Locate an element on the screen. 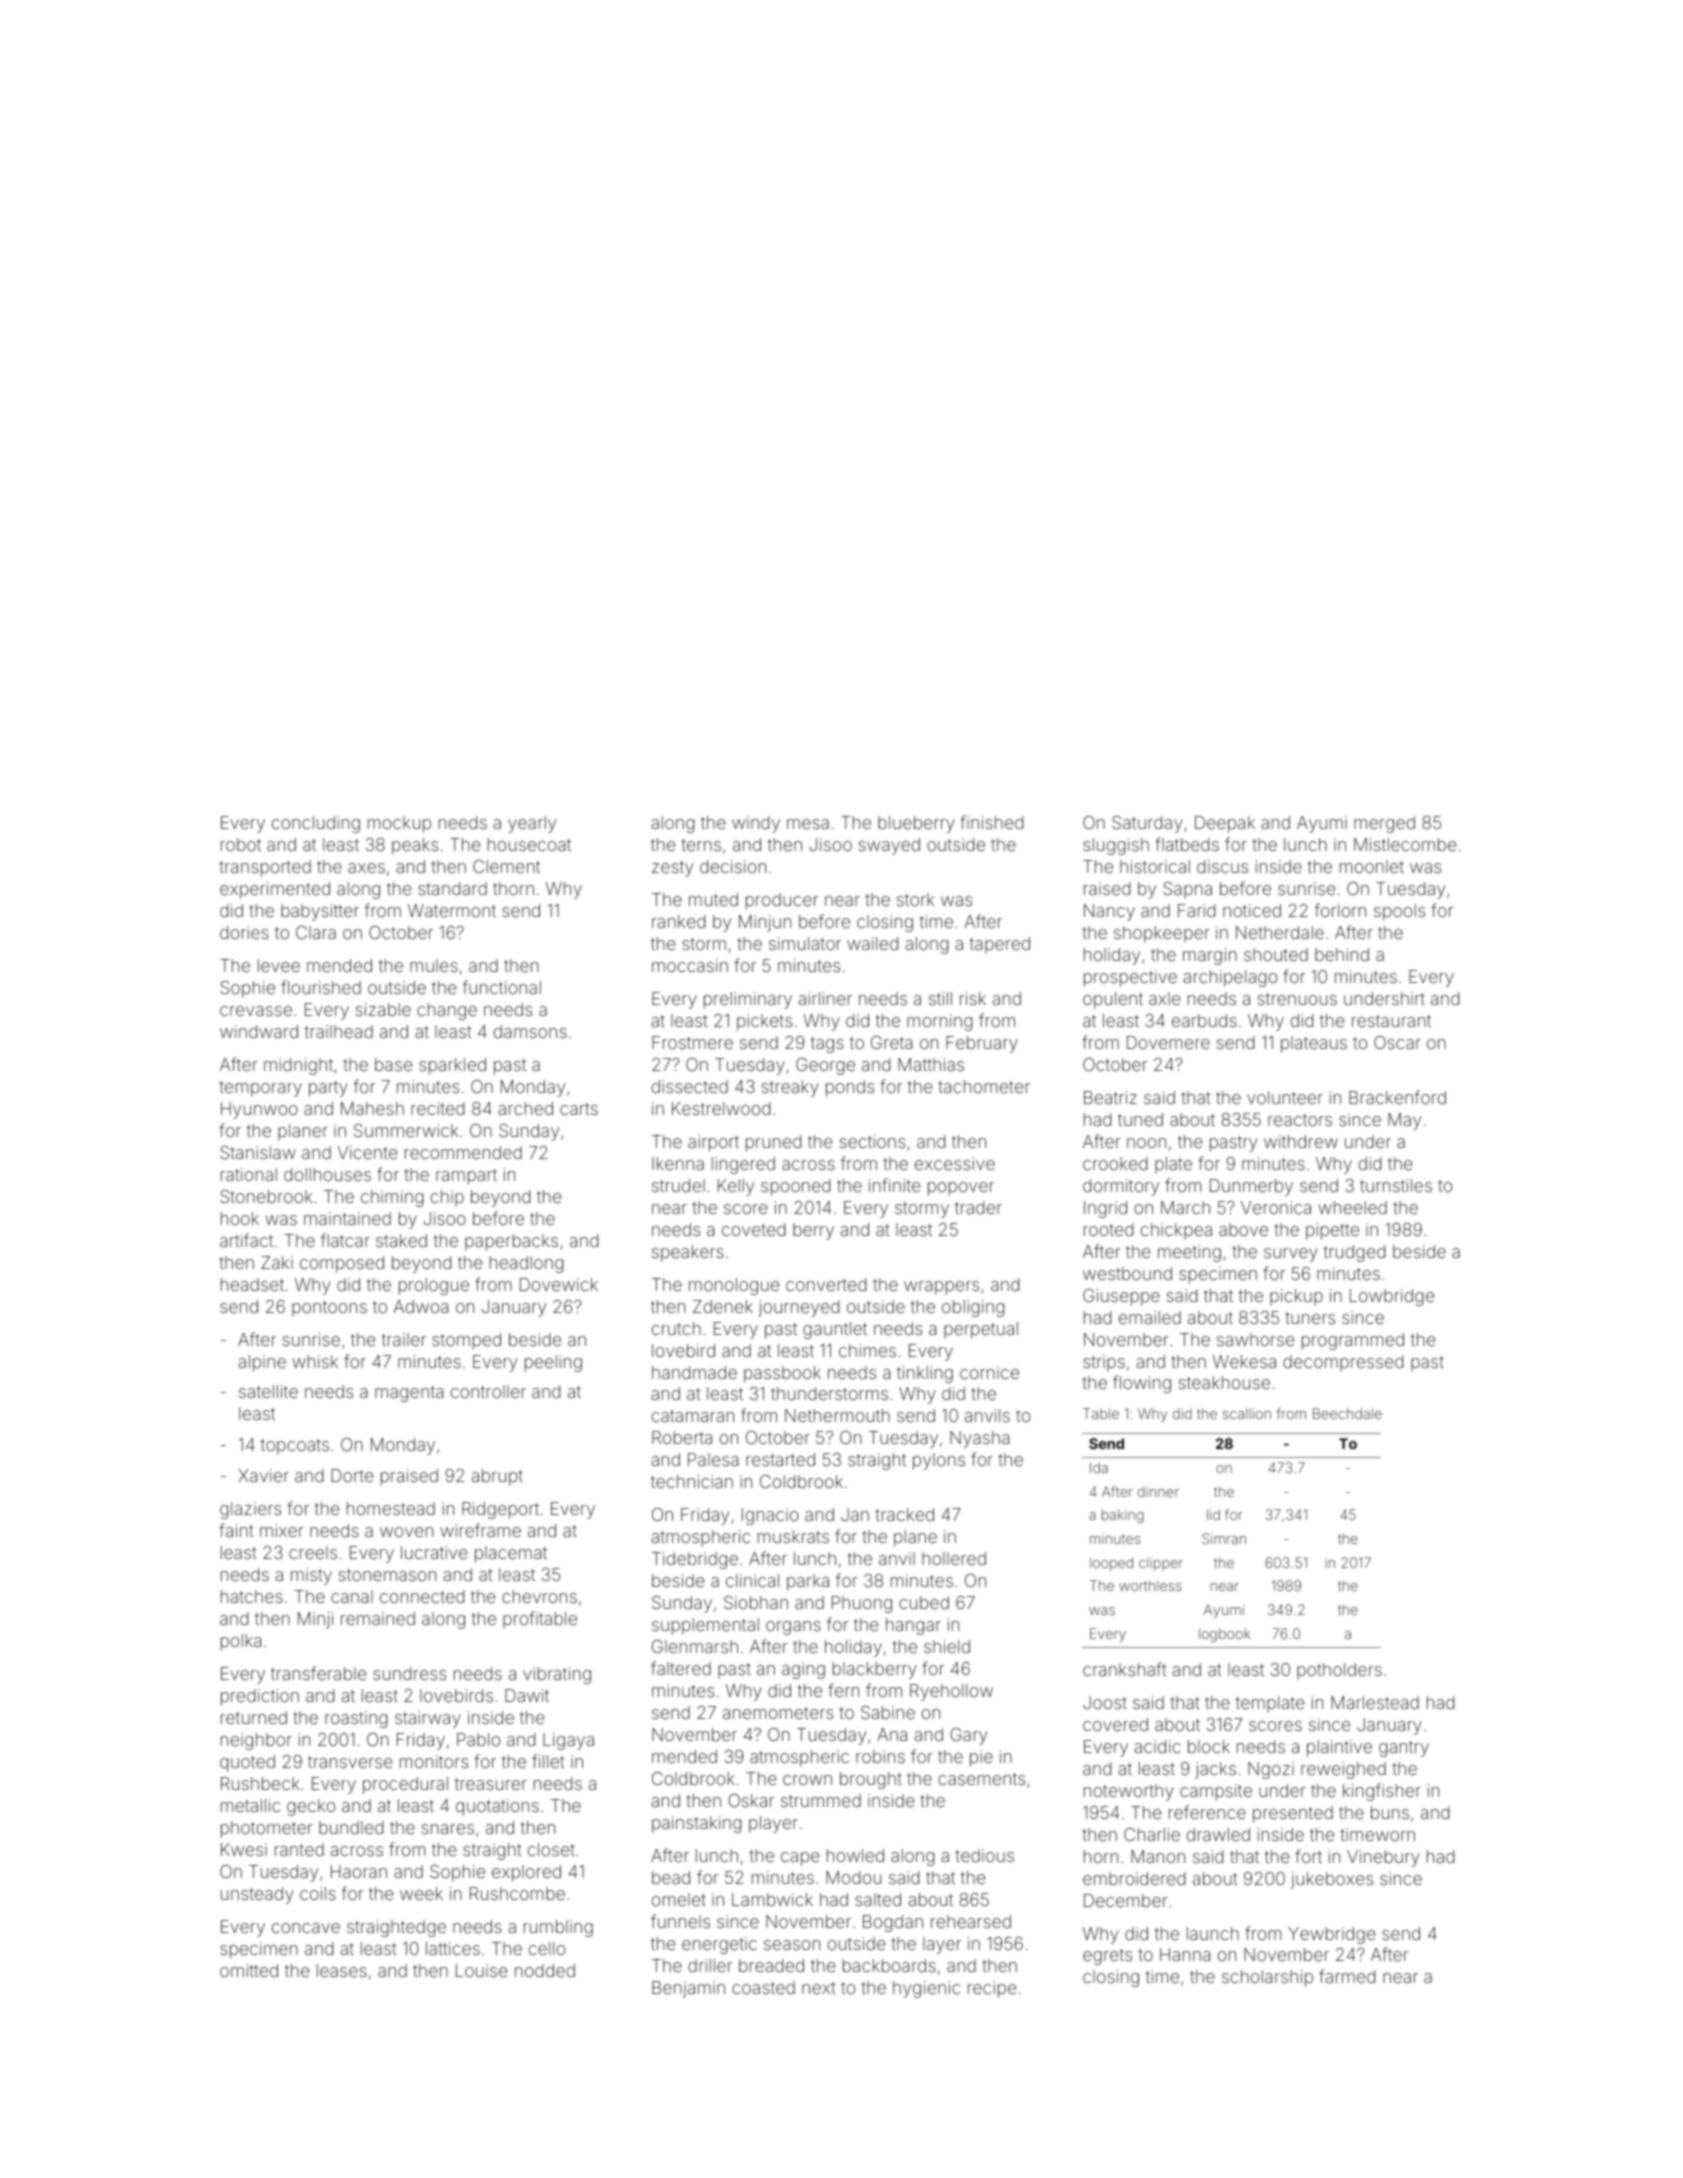 The height and width of the screenshot is (2178, 1683). concluding is located at coordinates (316, 824).
